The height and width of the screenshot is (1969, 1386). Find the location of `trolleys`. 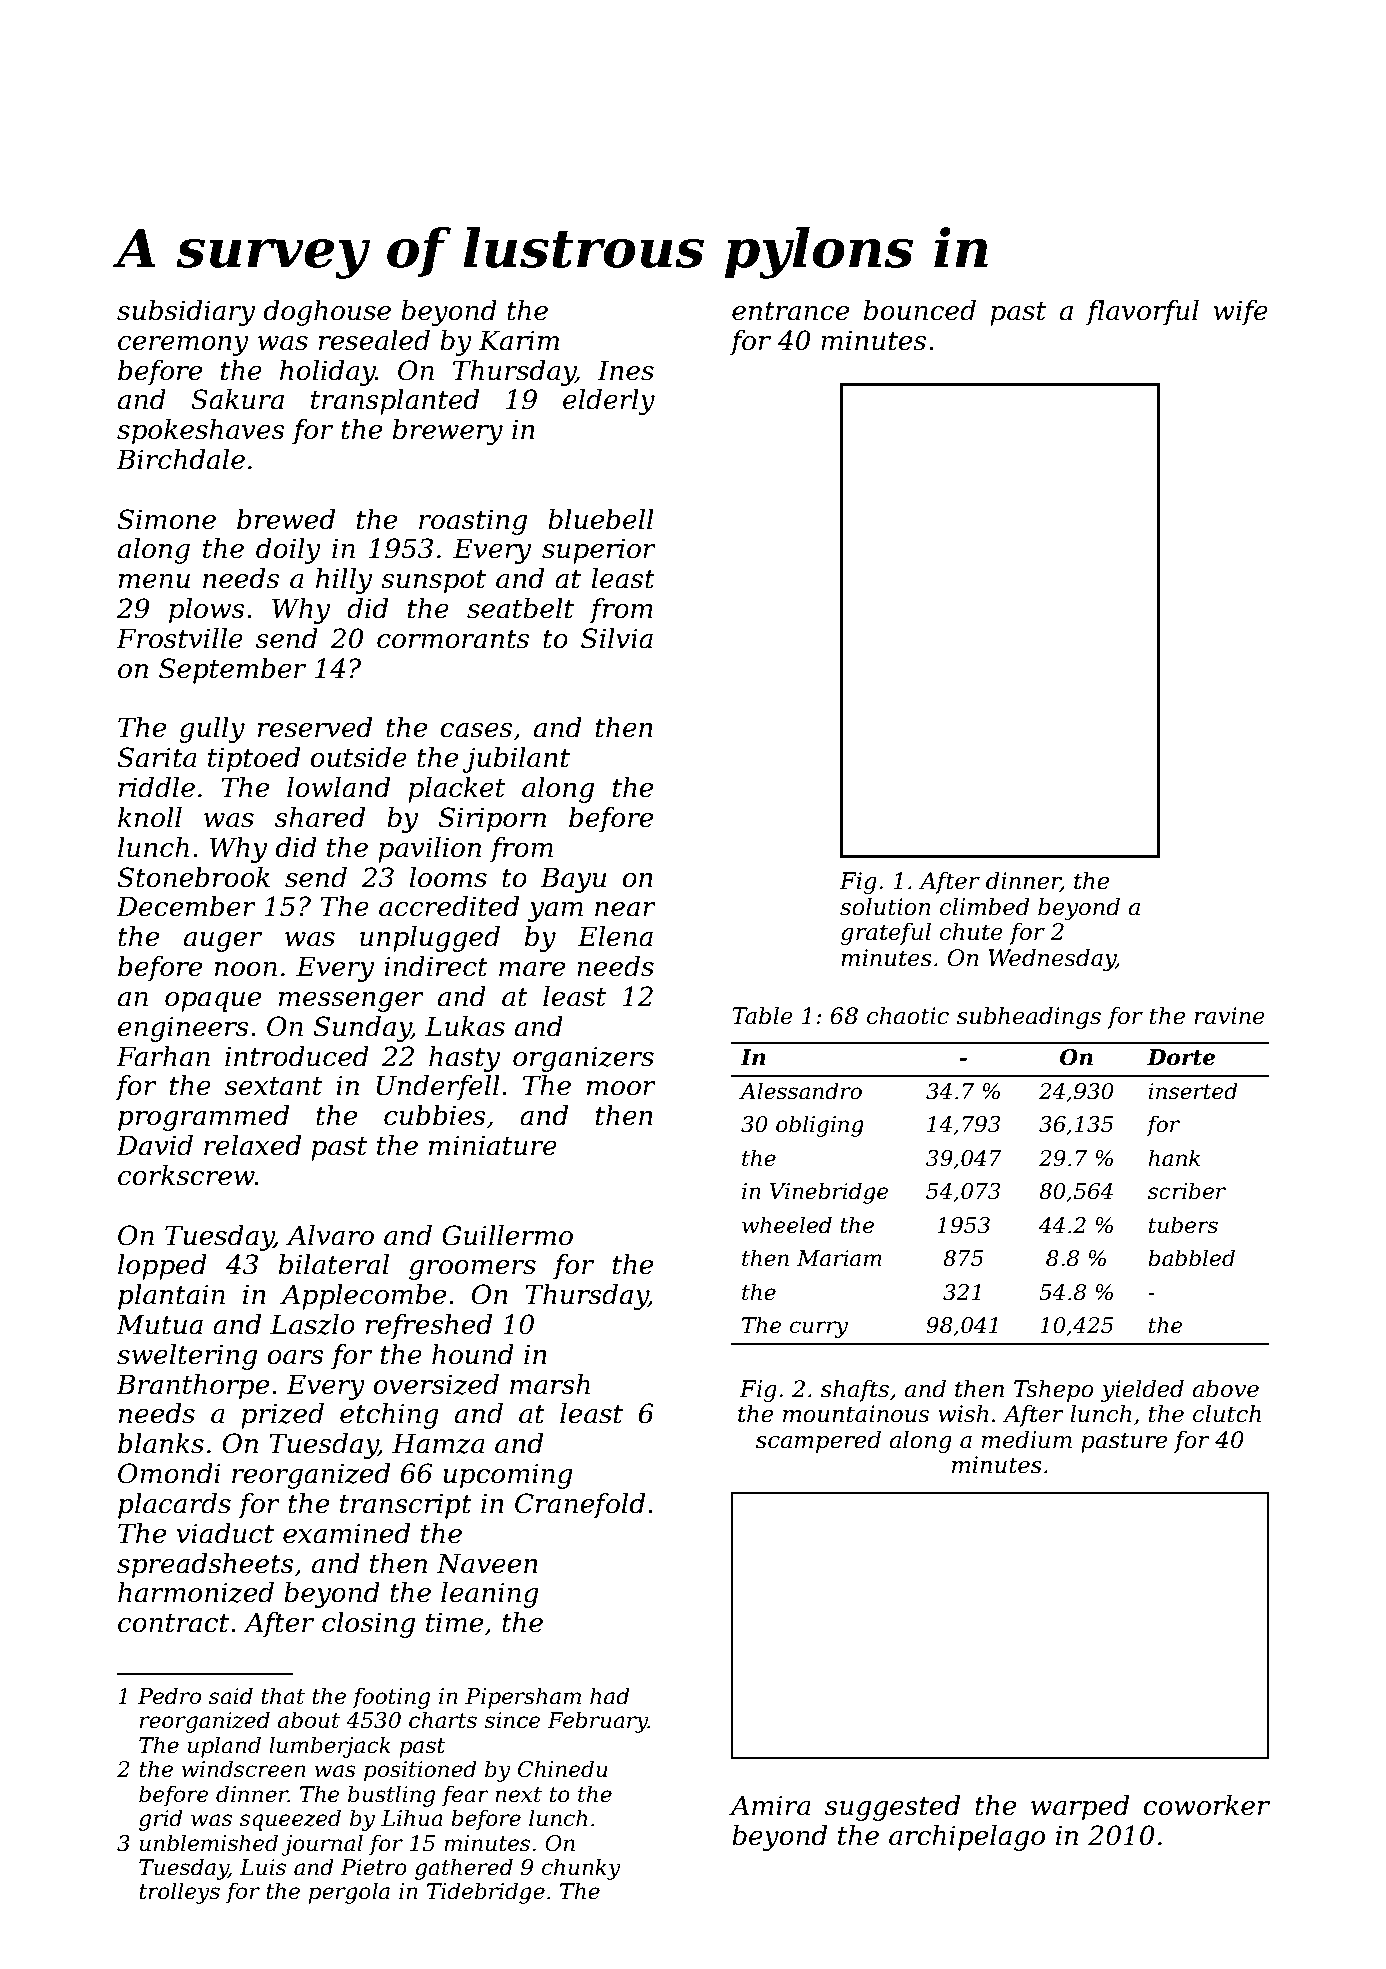

trolleys is located at coordinates (179, 1893).
